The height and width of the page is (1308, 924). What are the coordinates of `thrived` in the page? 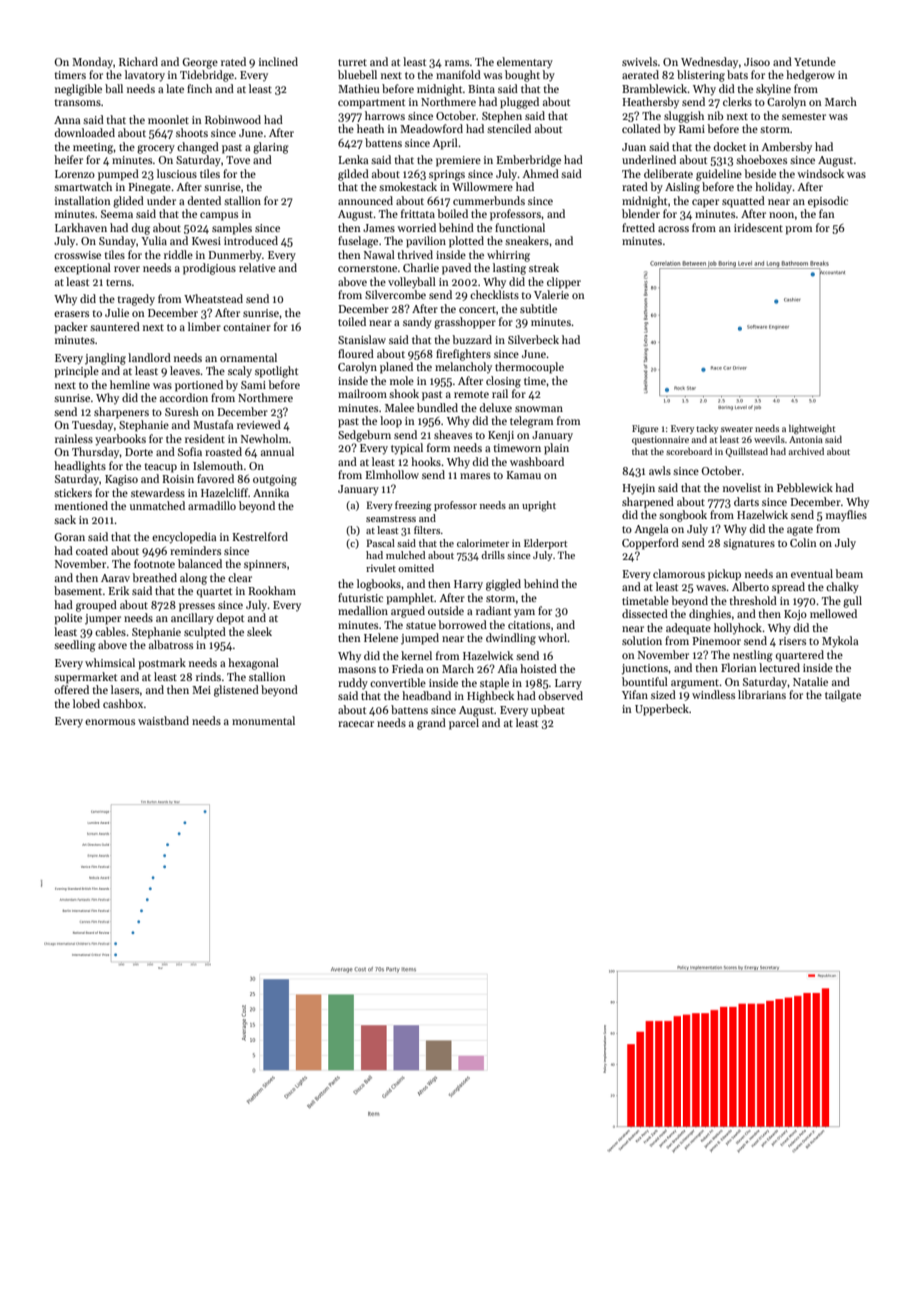 It's located at (415, 254).
